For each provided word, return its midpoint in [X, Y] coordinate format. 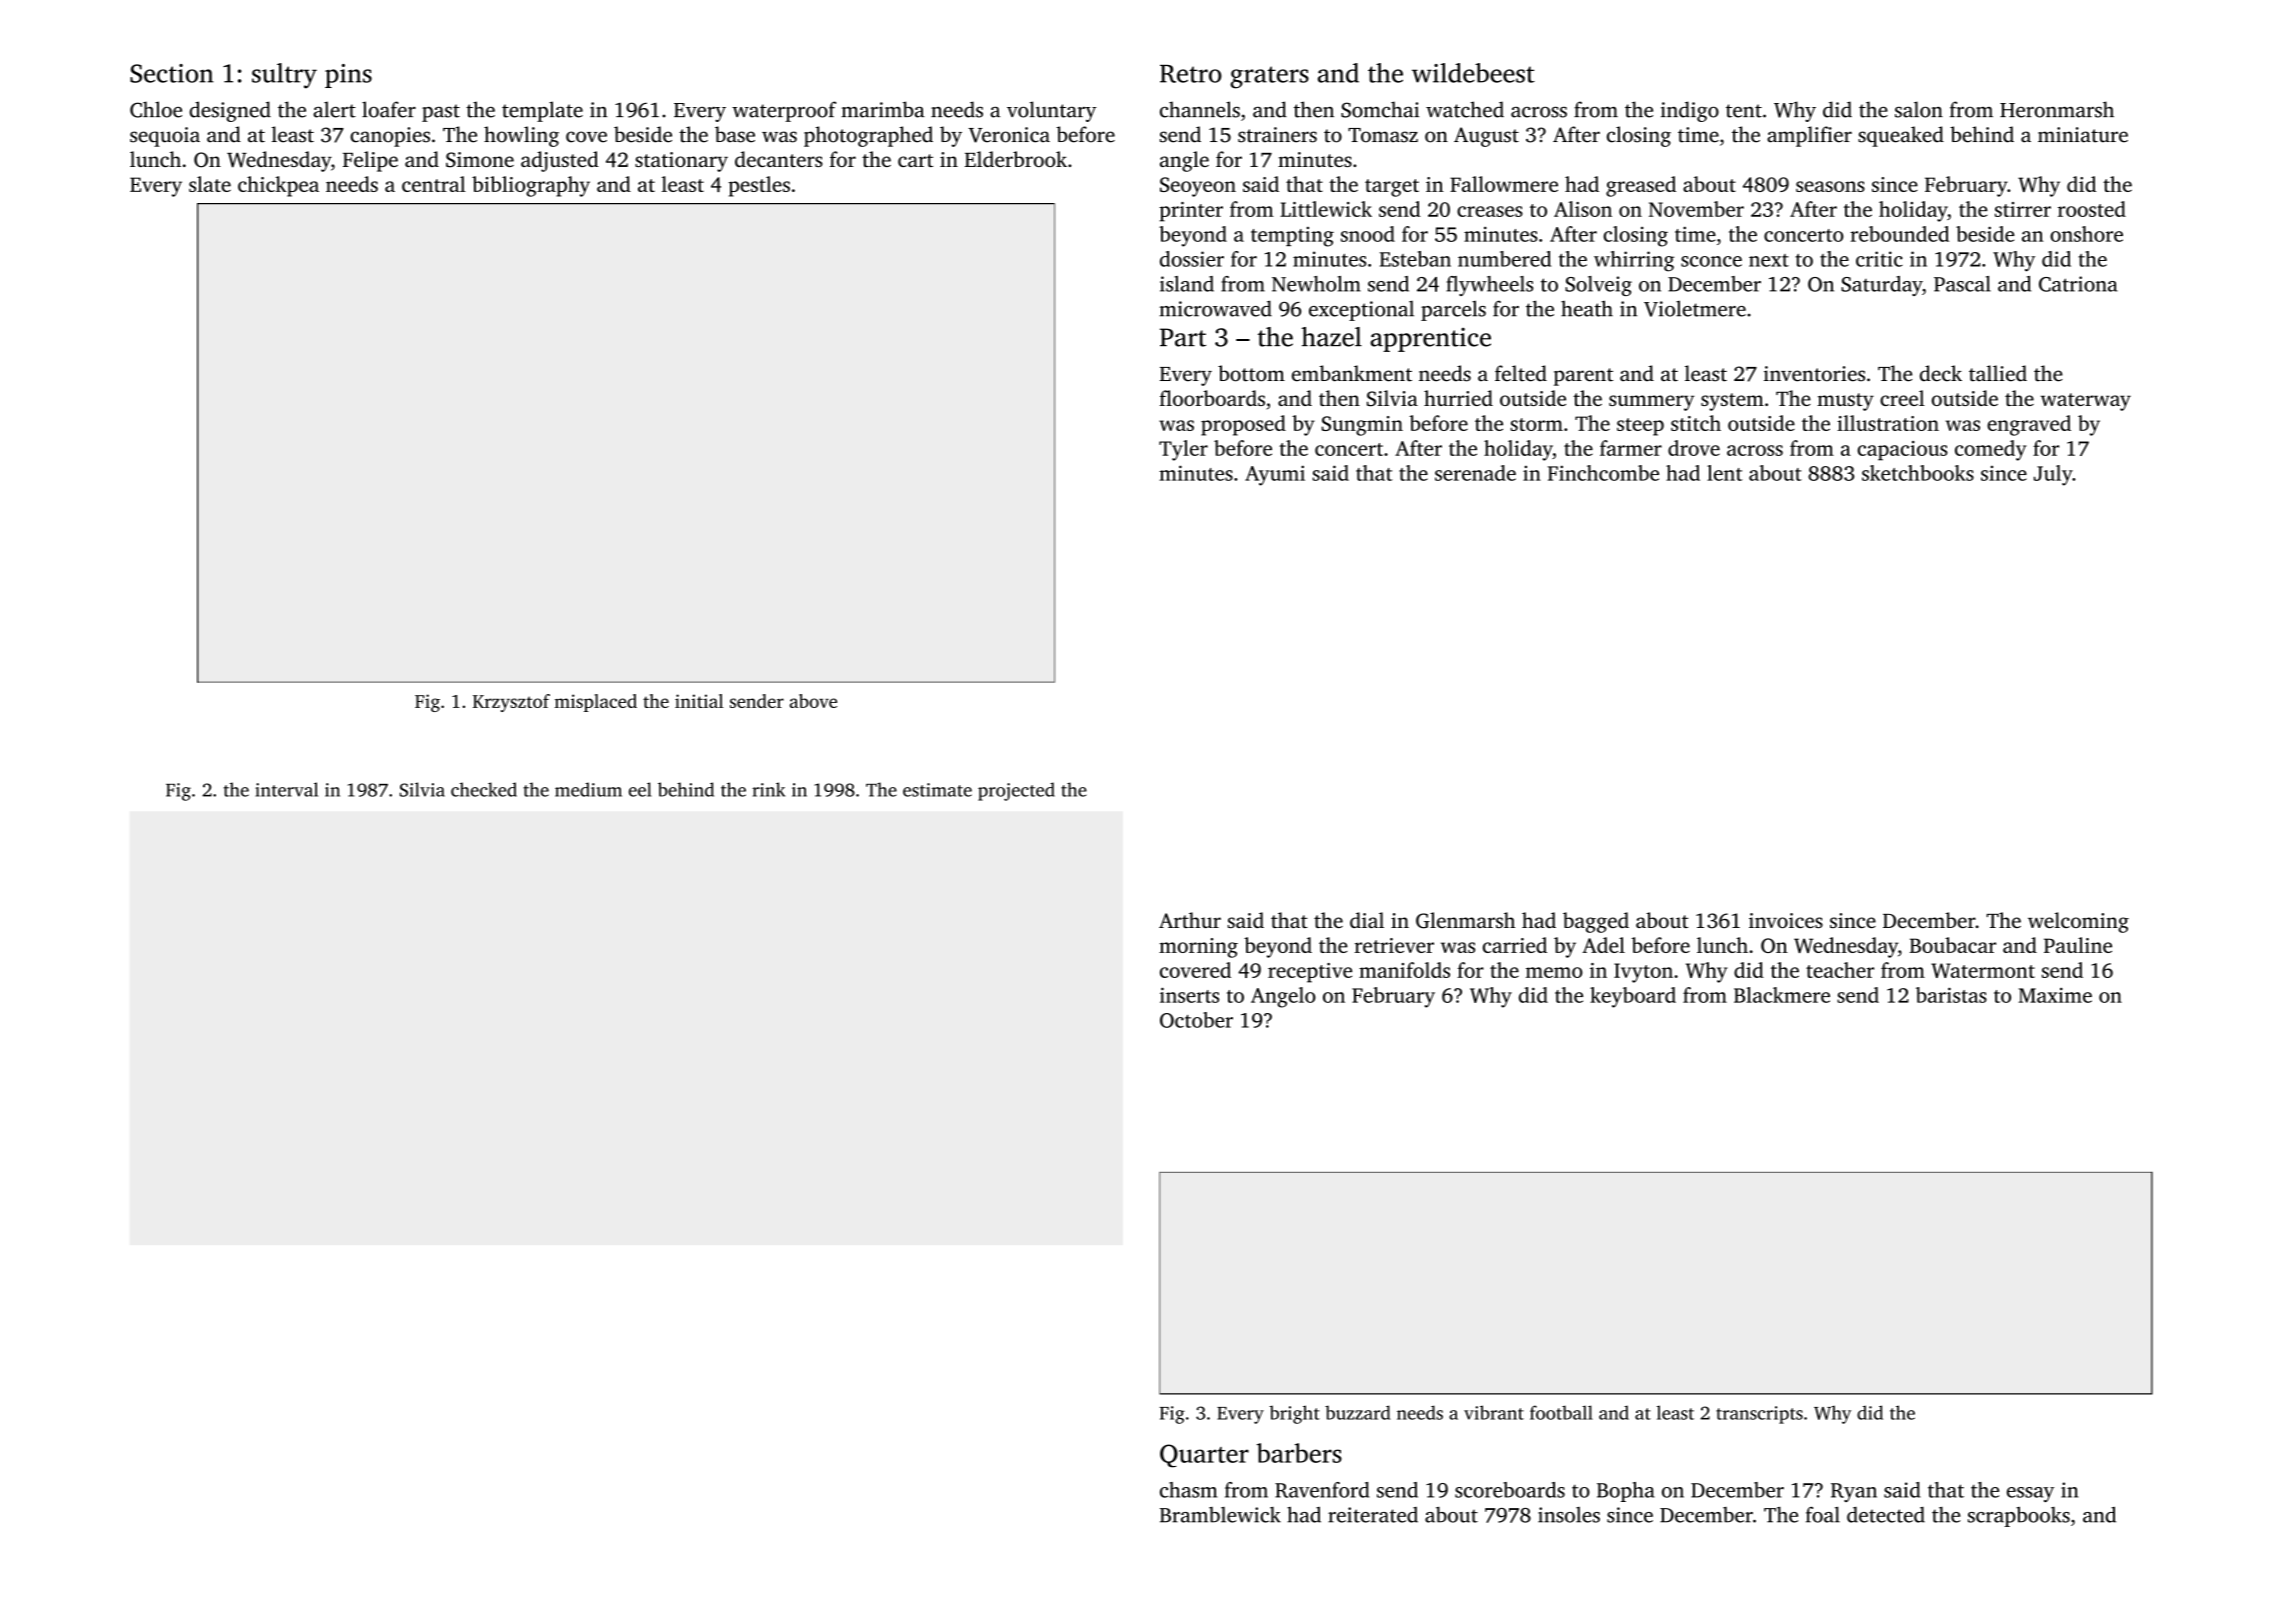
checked [484, 789]
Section [172, 73]
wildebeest [1473, 73]
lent [1724, 473]
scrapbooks [2019, 1517]
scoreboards [1510, 1490]
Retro [1191, 74]
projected [1016, 791]
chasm [1188, 1490]
